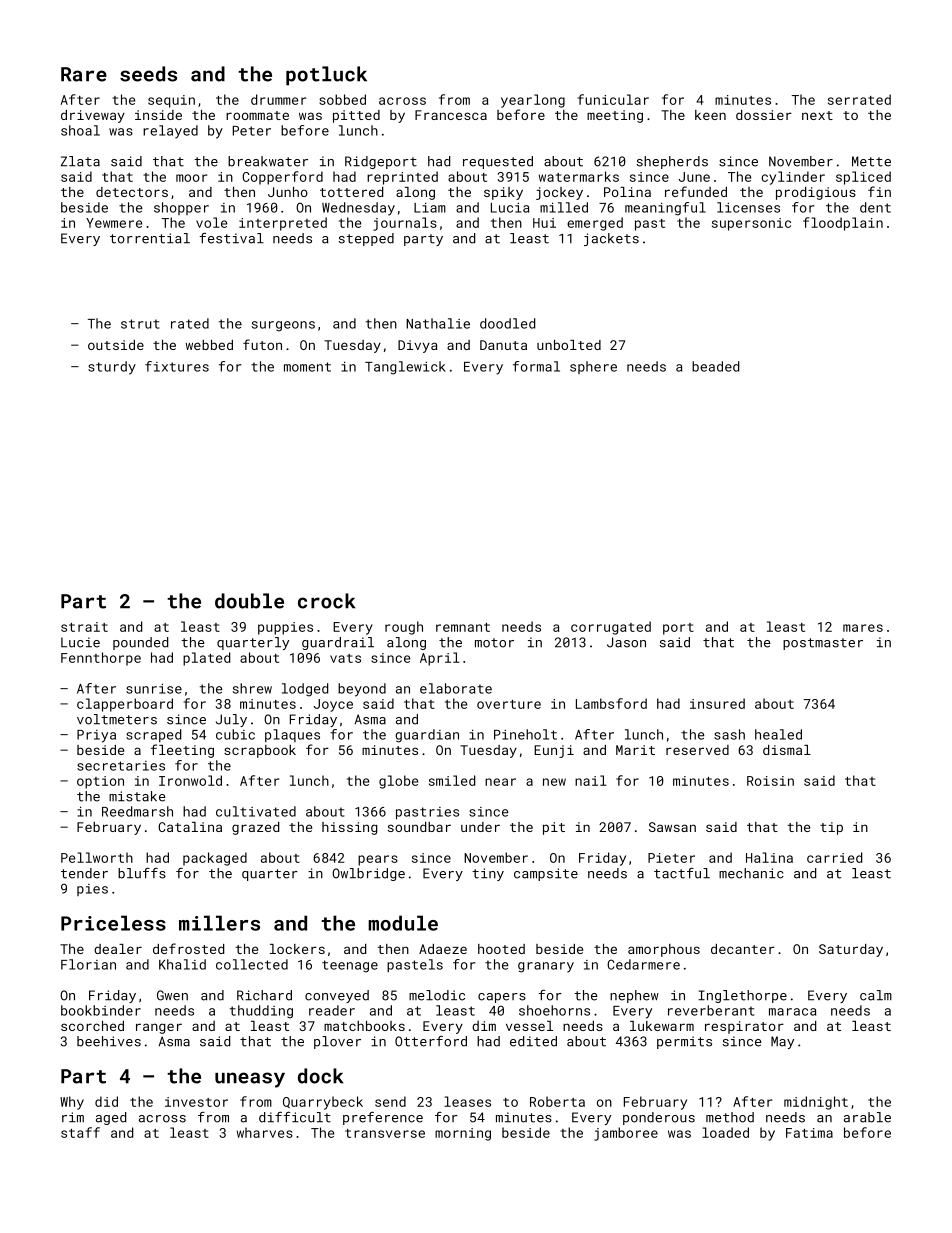  I want to click on keen, so click(710, 115).
